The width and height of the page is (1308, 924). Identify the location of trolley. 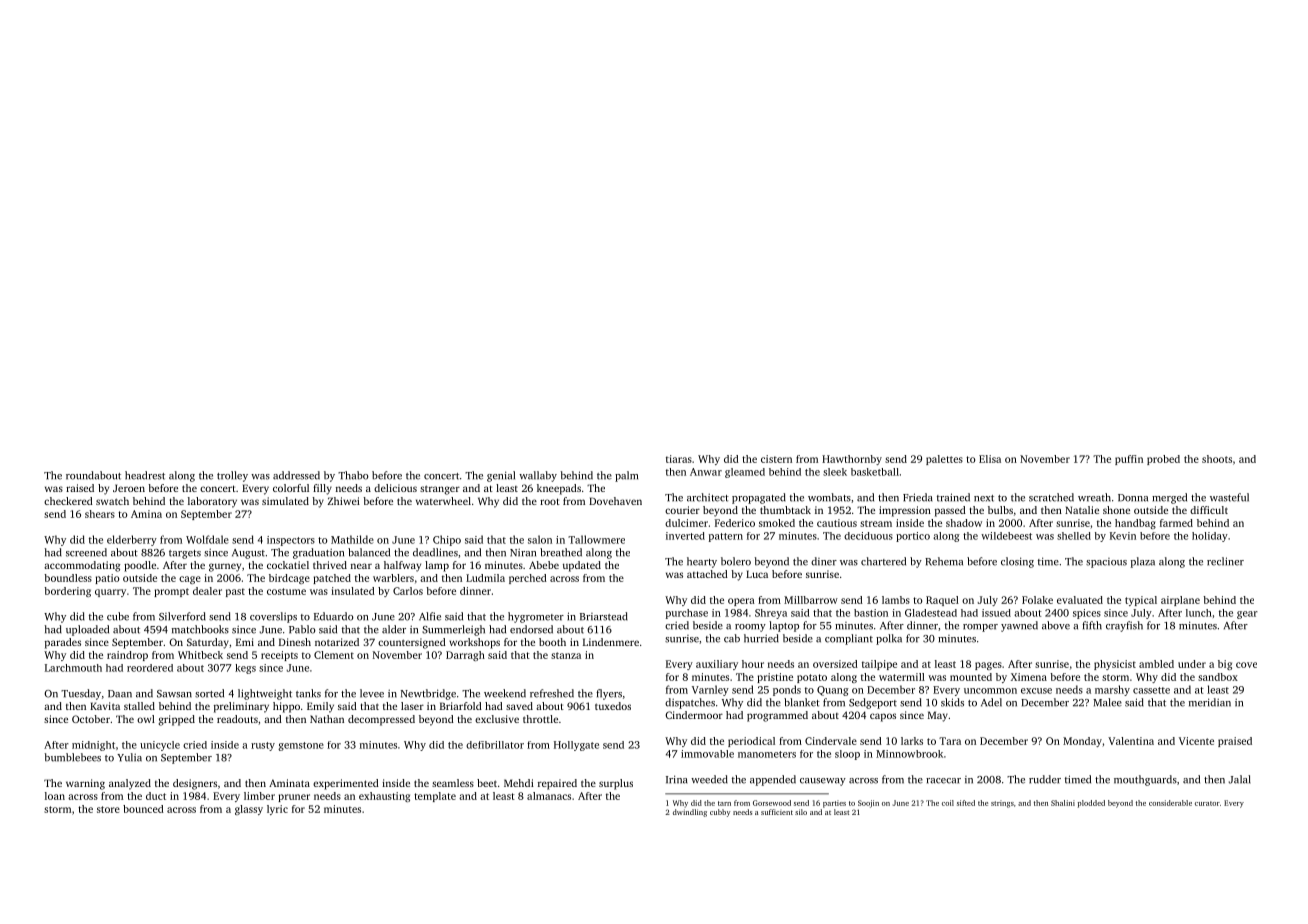
(232, 476).
